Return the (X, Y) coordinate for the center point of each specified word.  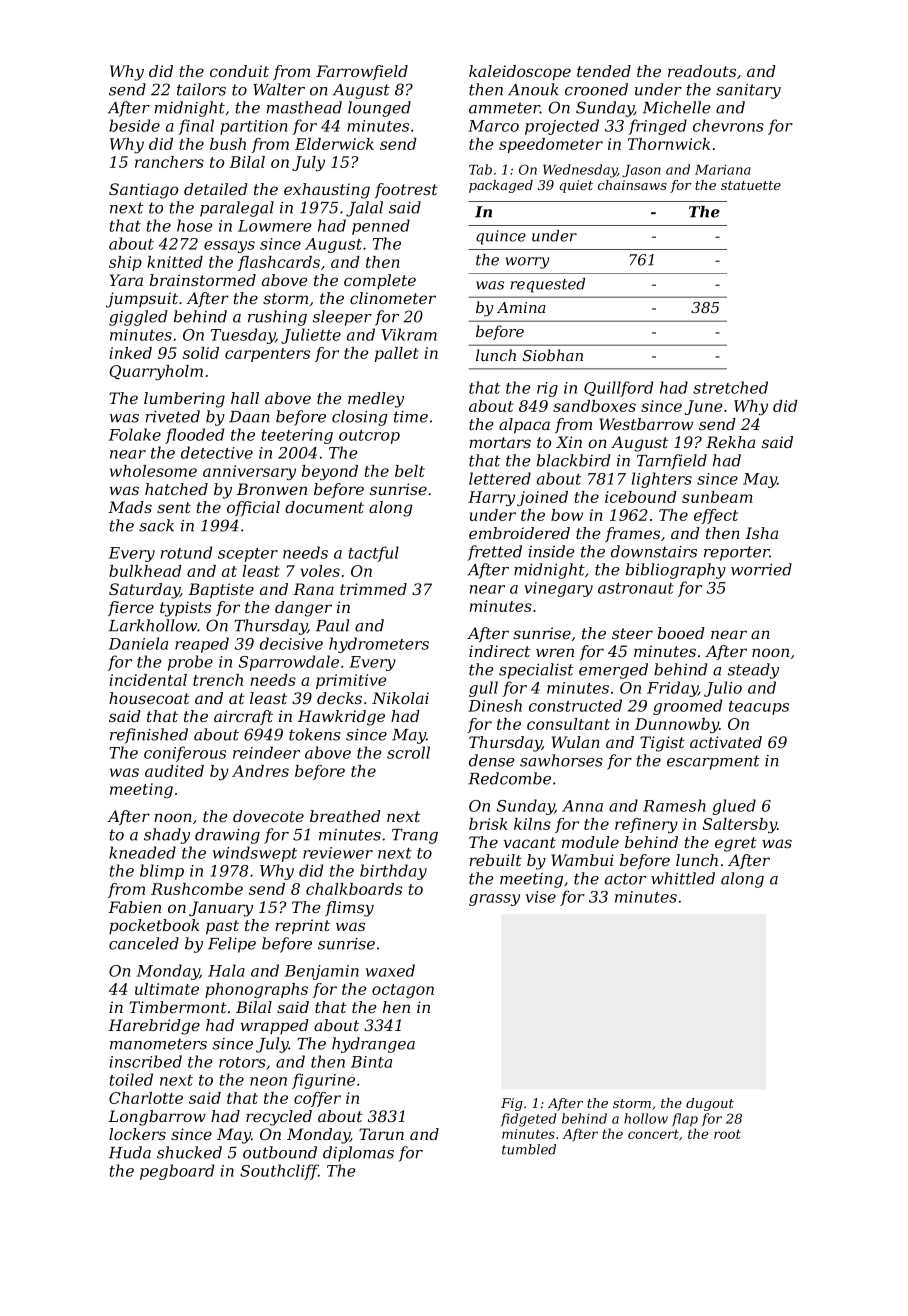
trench (218, 680)
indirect (499, 651)
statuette (751, 185)
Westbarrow (646, 424)
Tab (480, 169)
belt (410, 471)
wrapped (275, 1026)
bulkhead (145, 571)
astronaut (636, 588)
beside (134, 125)
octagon (403, 991)
